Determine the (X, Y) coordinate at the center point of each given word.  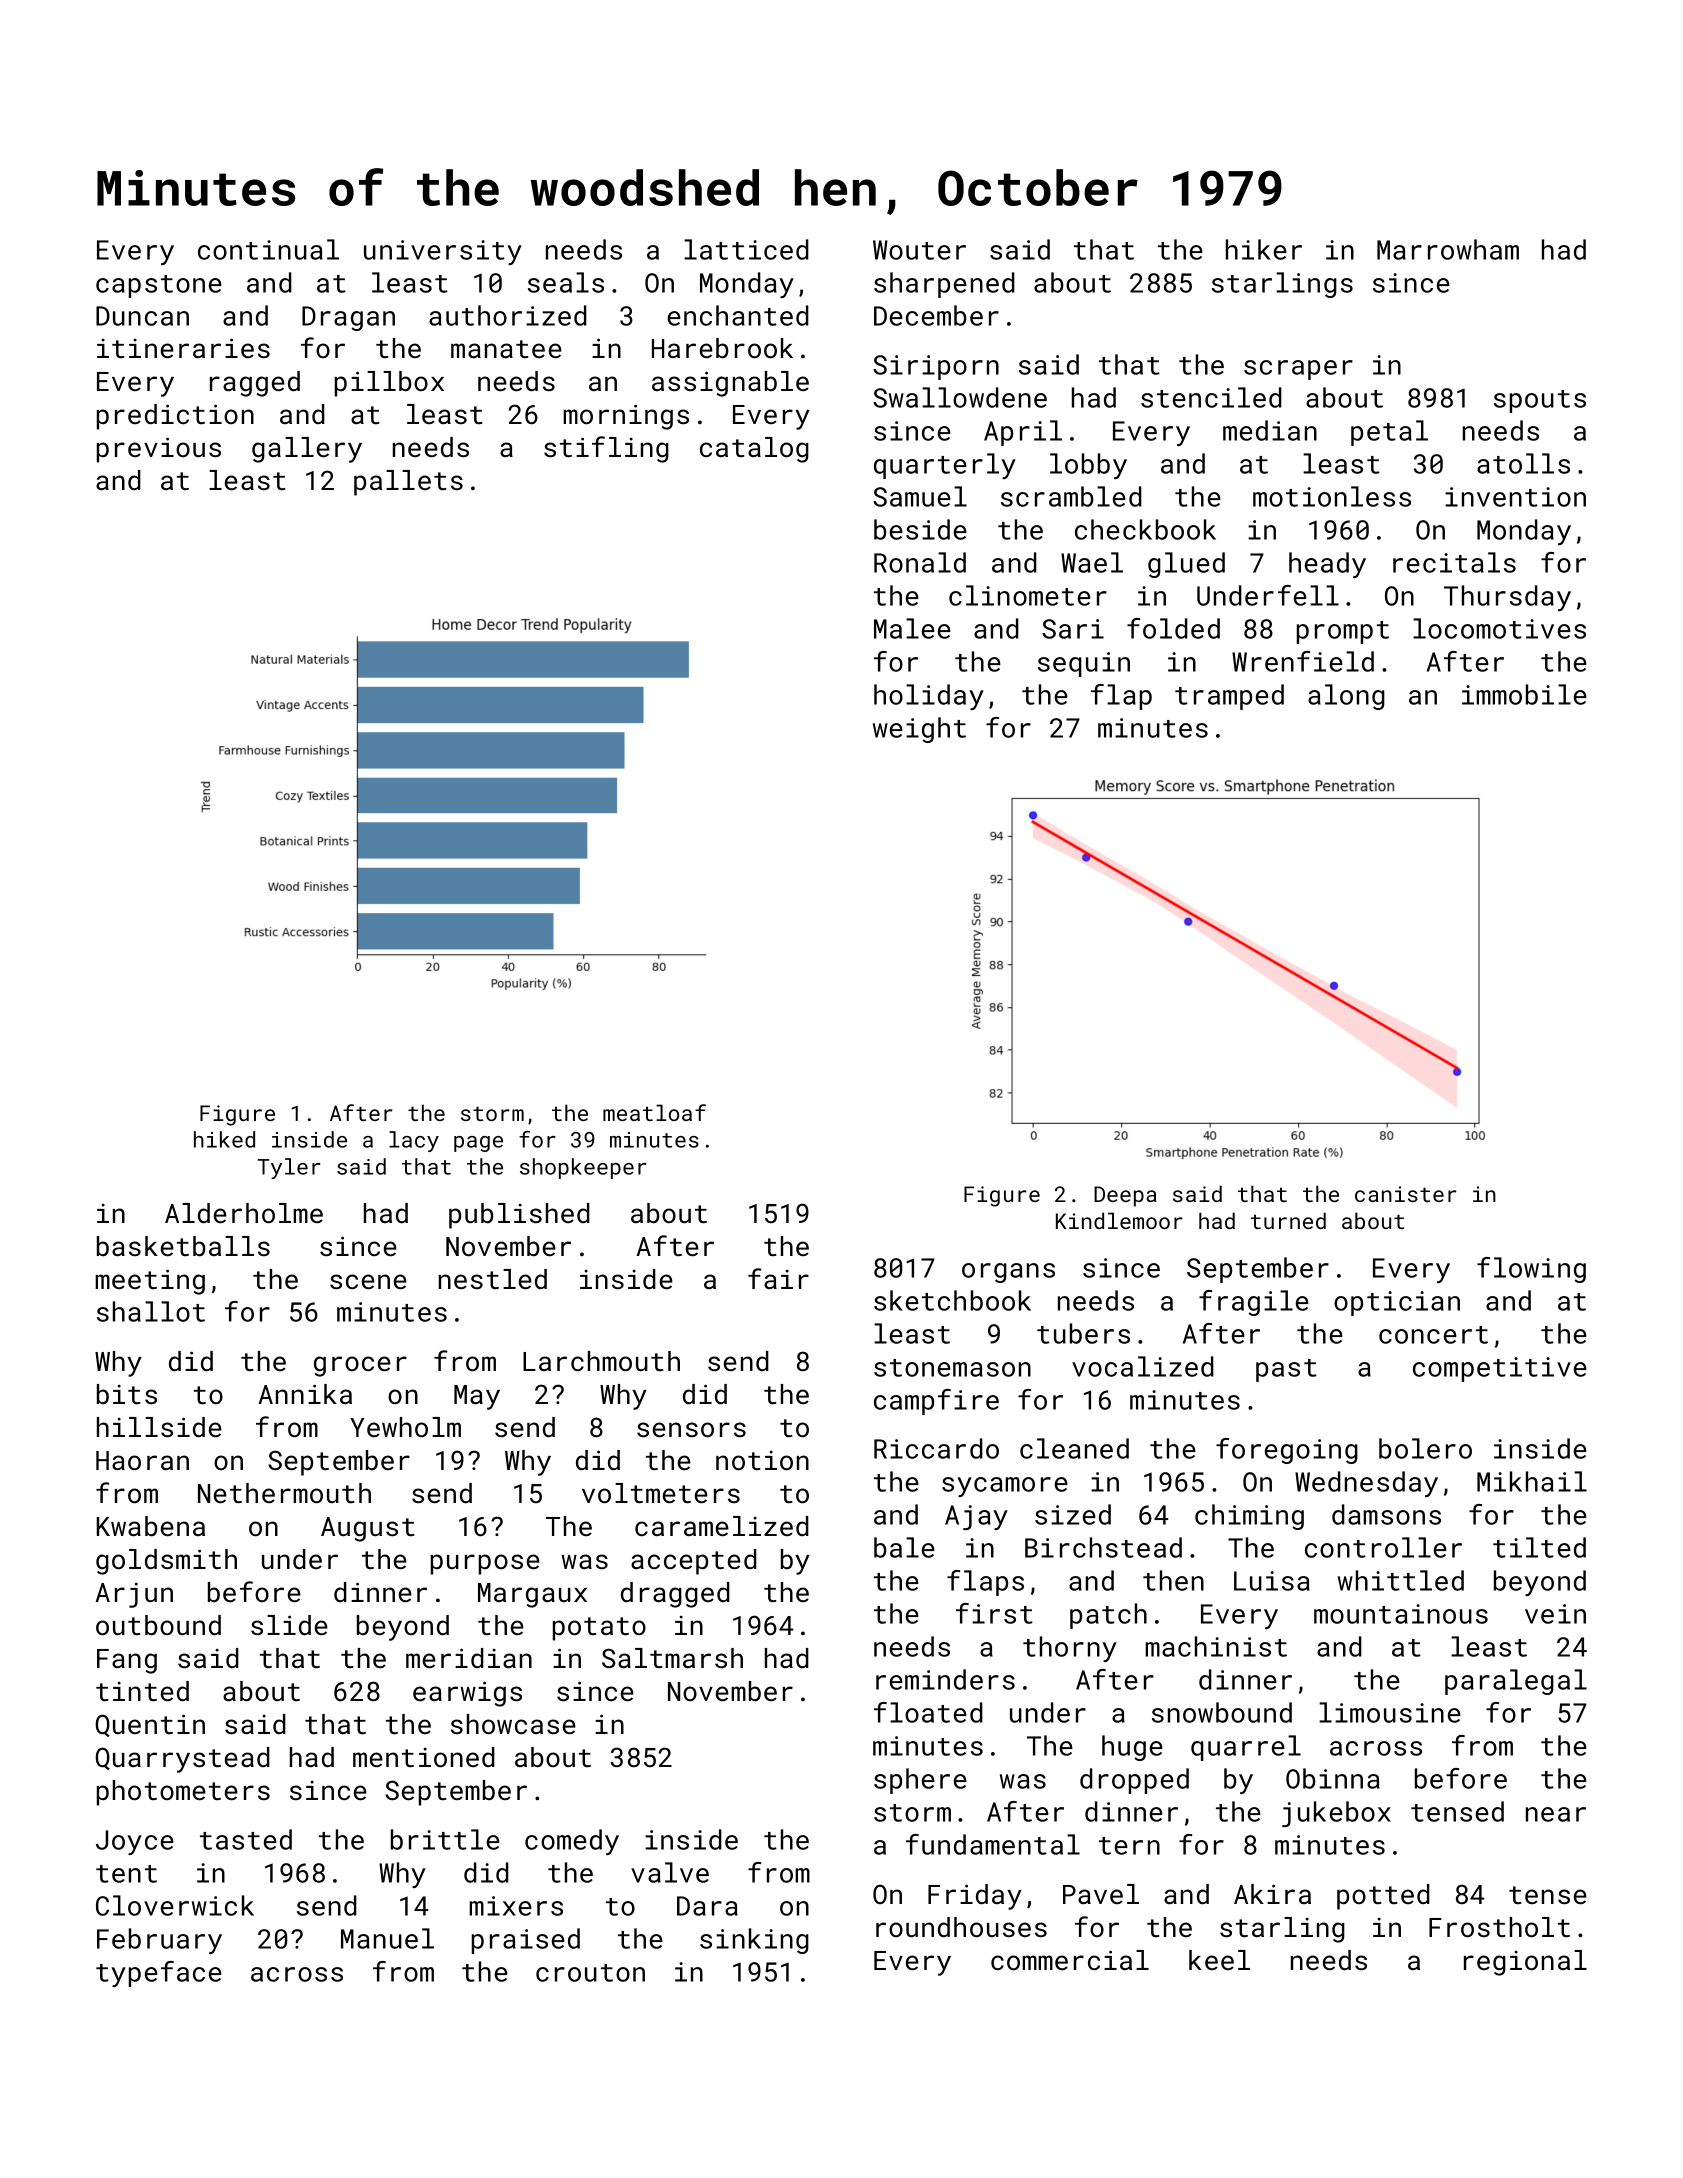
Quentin (150, 1725)
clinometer (1028, 595)
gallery (307, 450)
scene (368, 1282)
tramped (1229, 697)
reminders (945, 1679)
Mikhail (1532, 1481)
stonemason (952, 1368)
